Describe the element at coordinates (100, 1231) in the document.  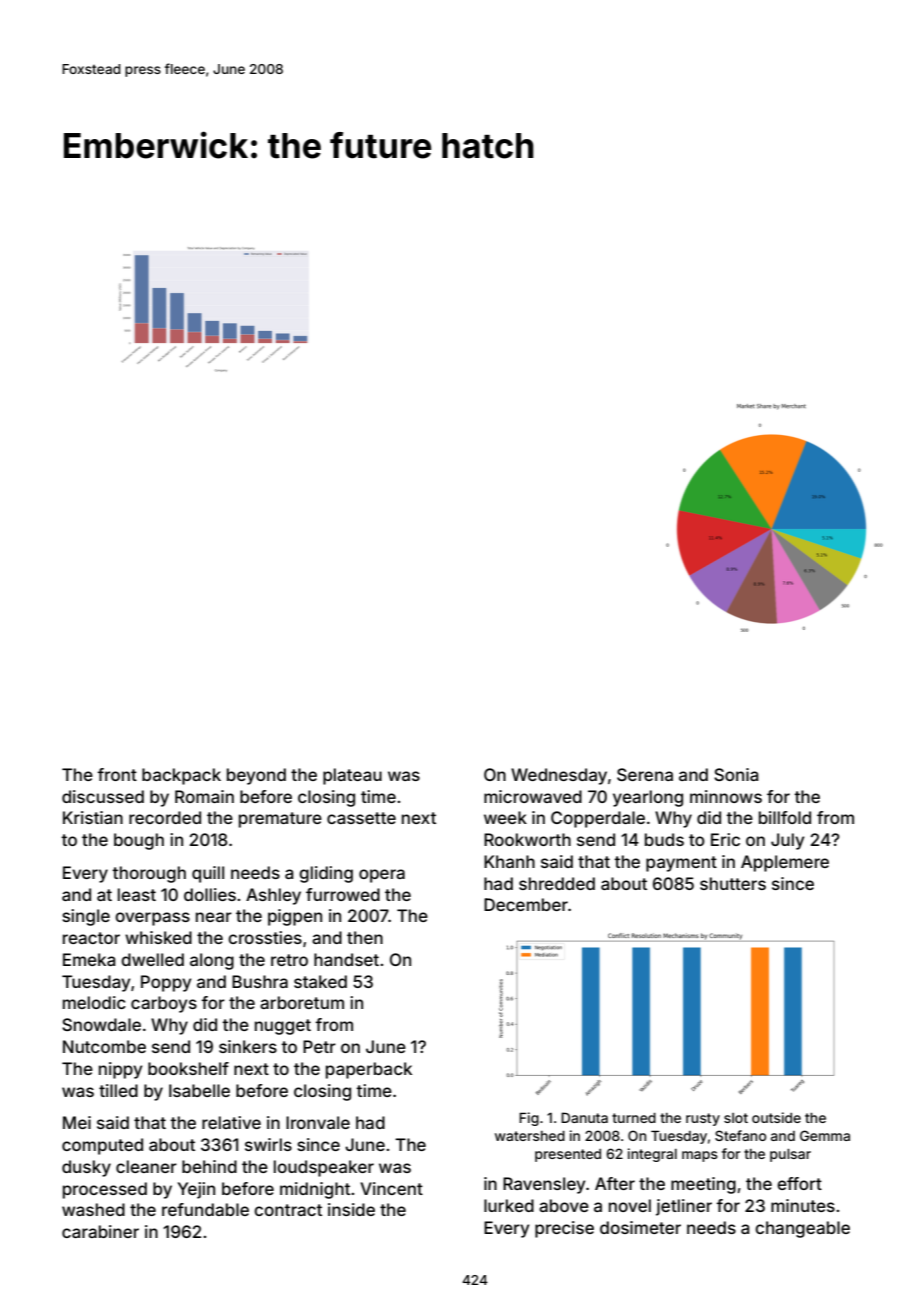
I see `carabiner` at that location.
